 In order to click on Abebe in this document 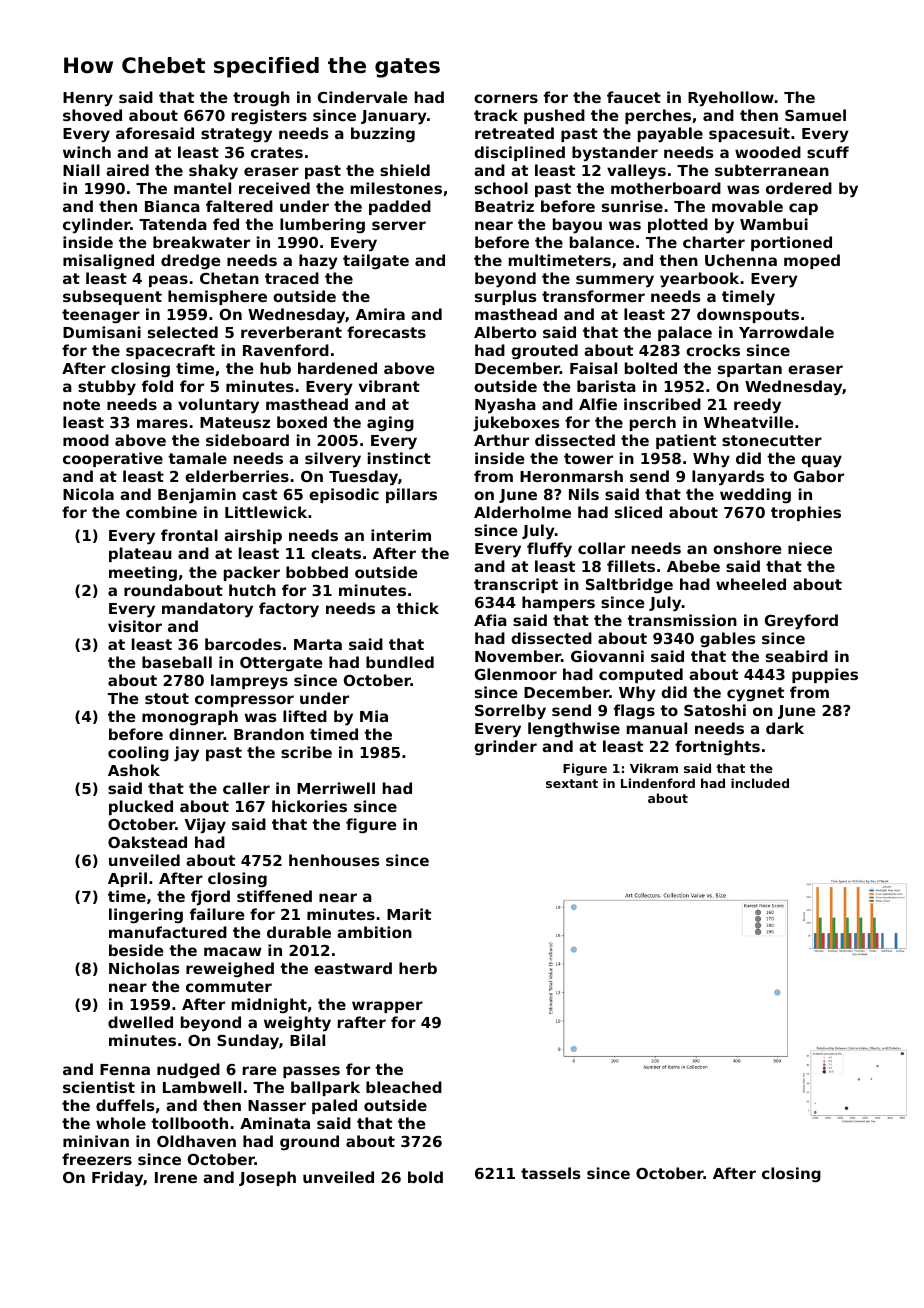, I will do `click(693, 566)`.
